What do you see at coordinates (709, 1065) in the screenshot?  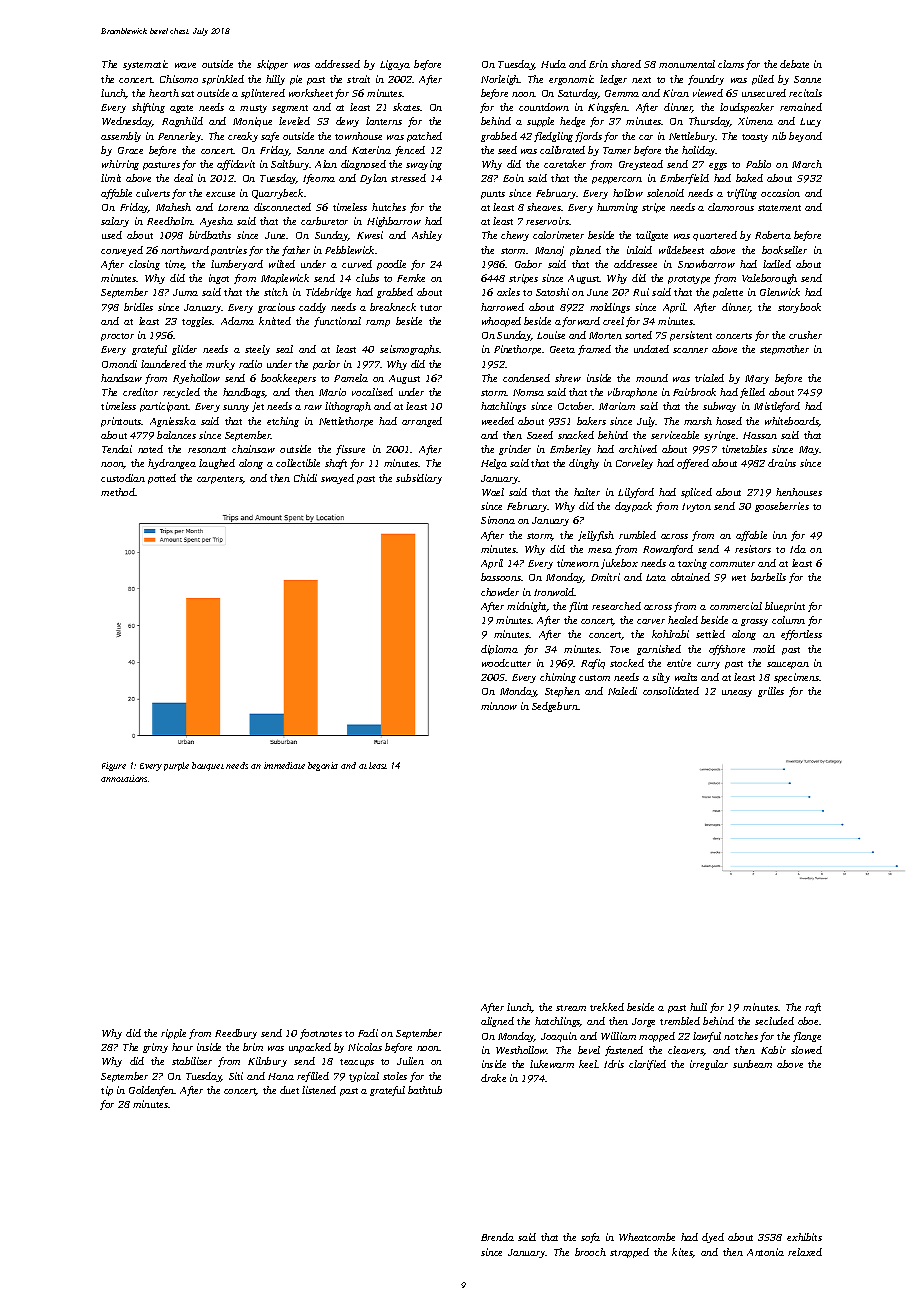 I see `irregular` at bounding box center [709, 1065].
